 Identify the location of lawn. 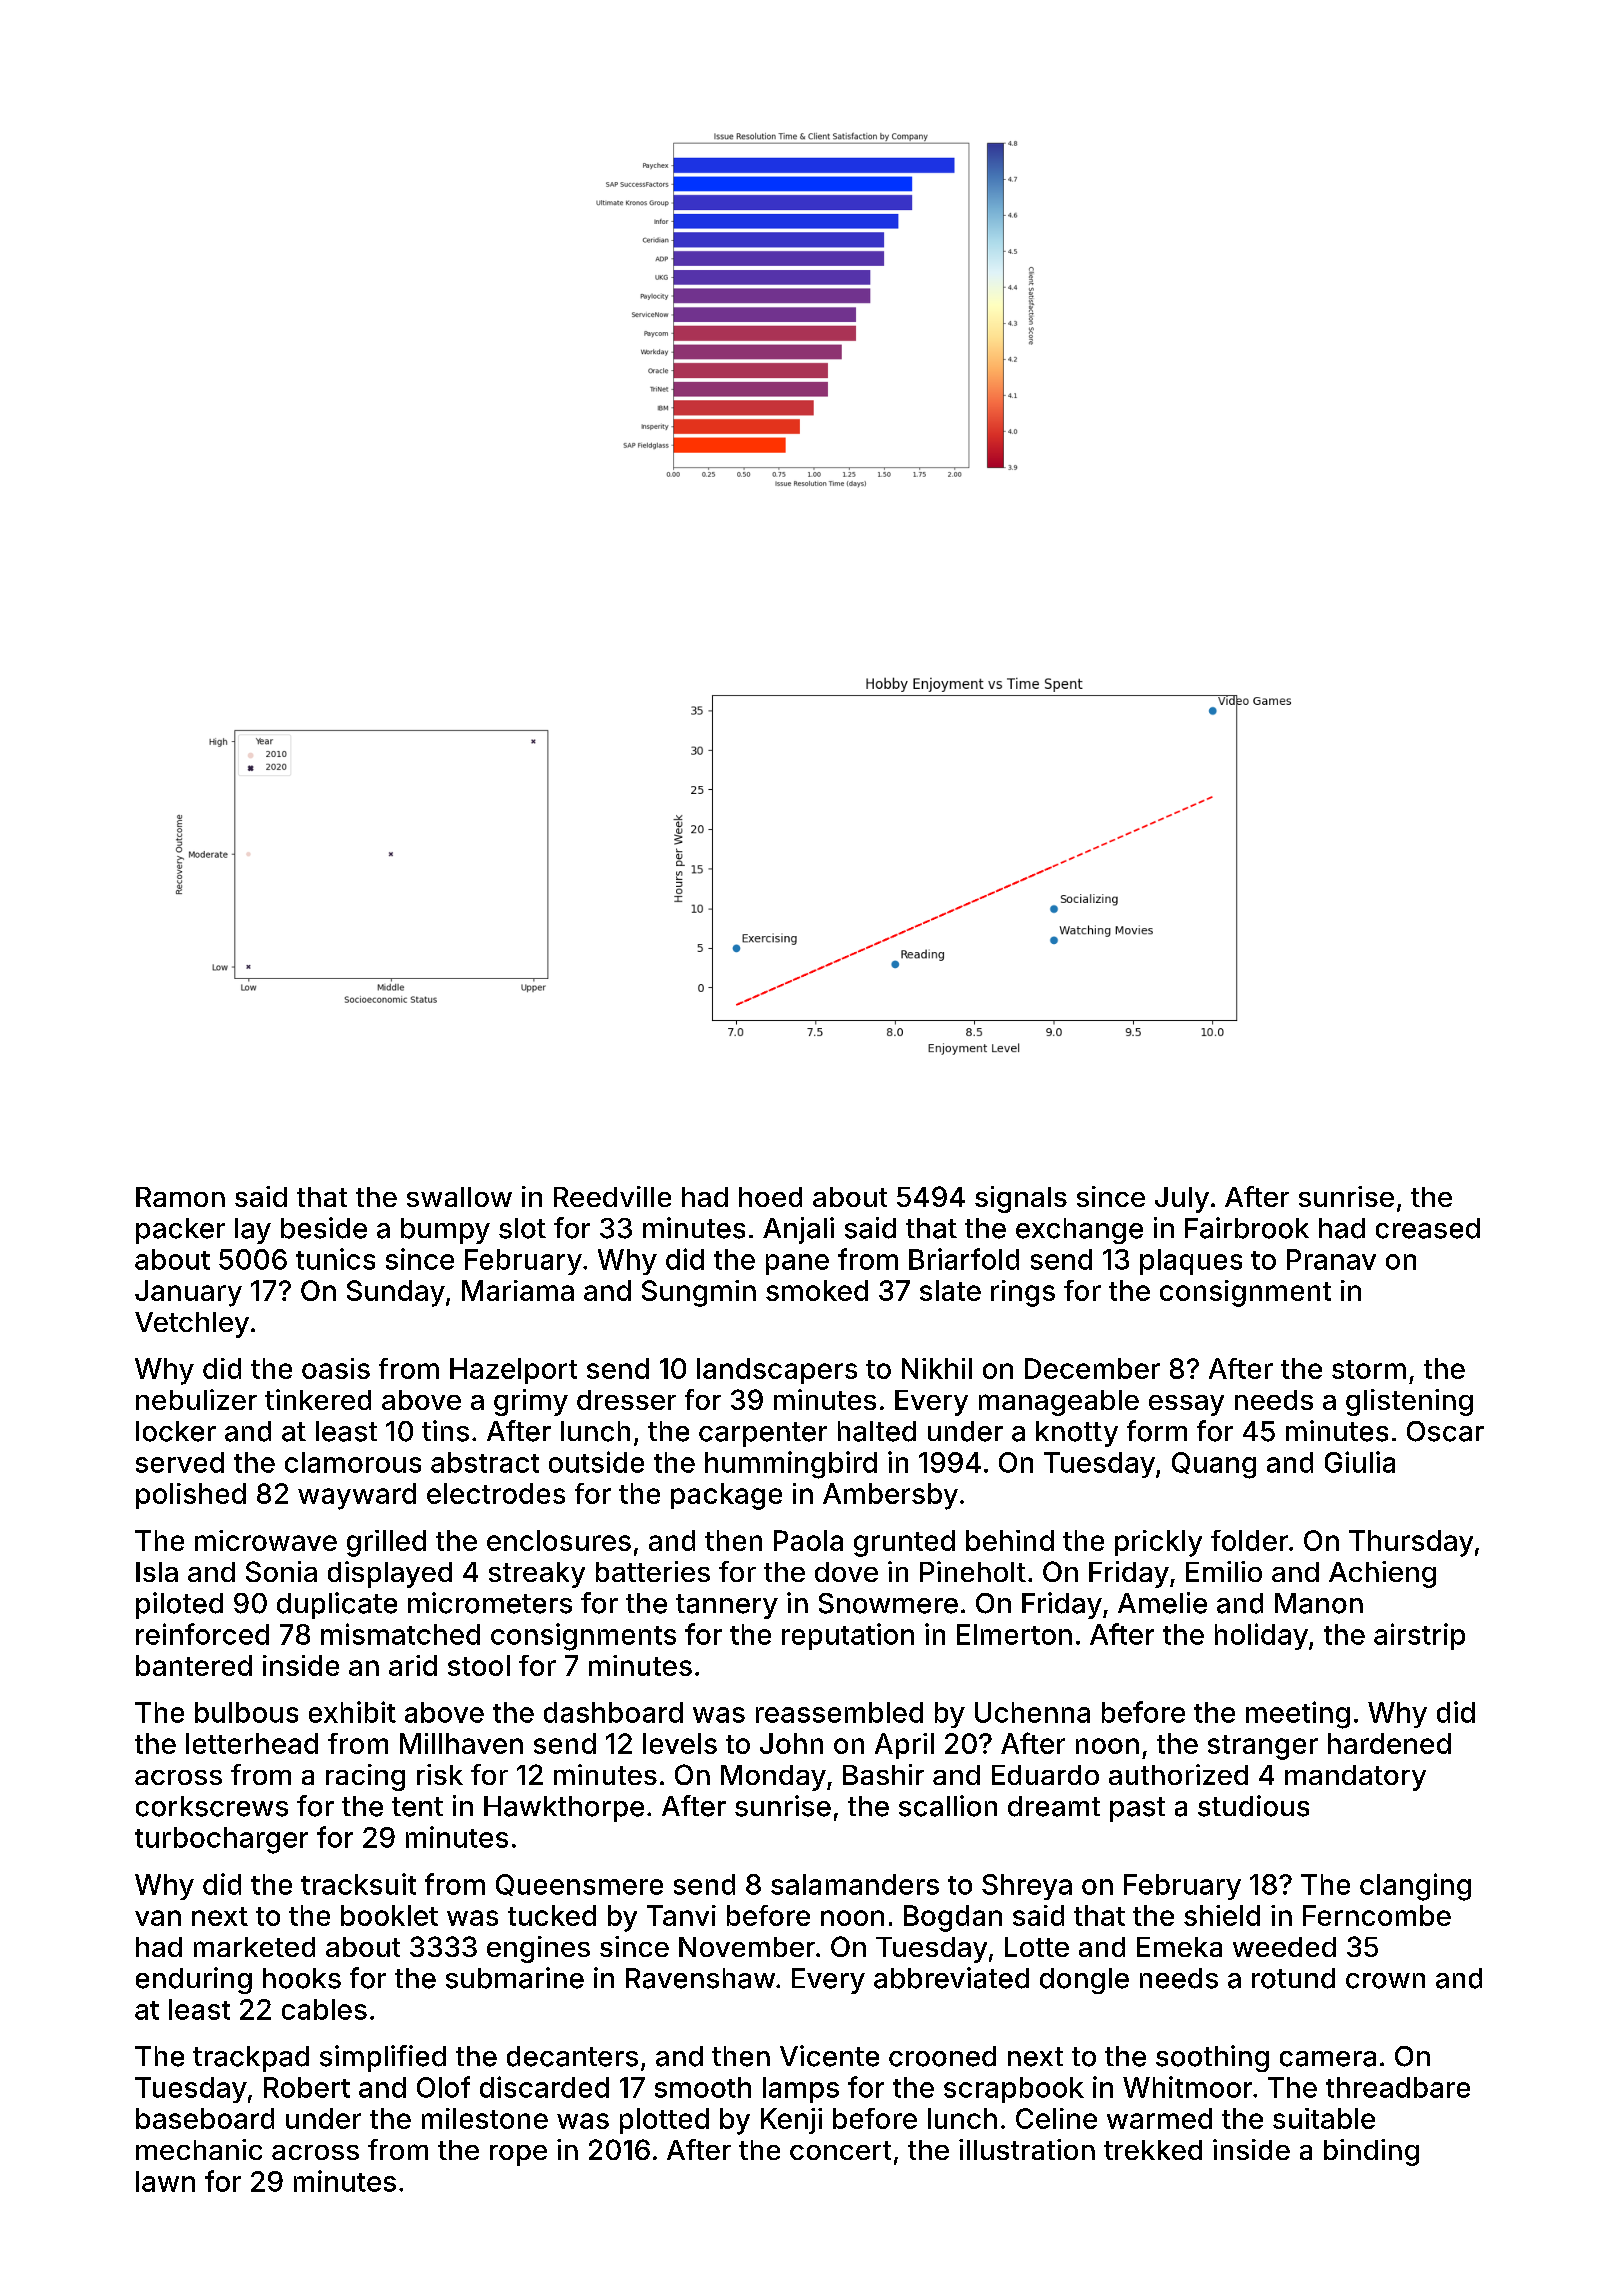
(165, 2181).
